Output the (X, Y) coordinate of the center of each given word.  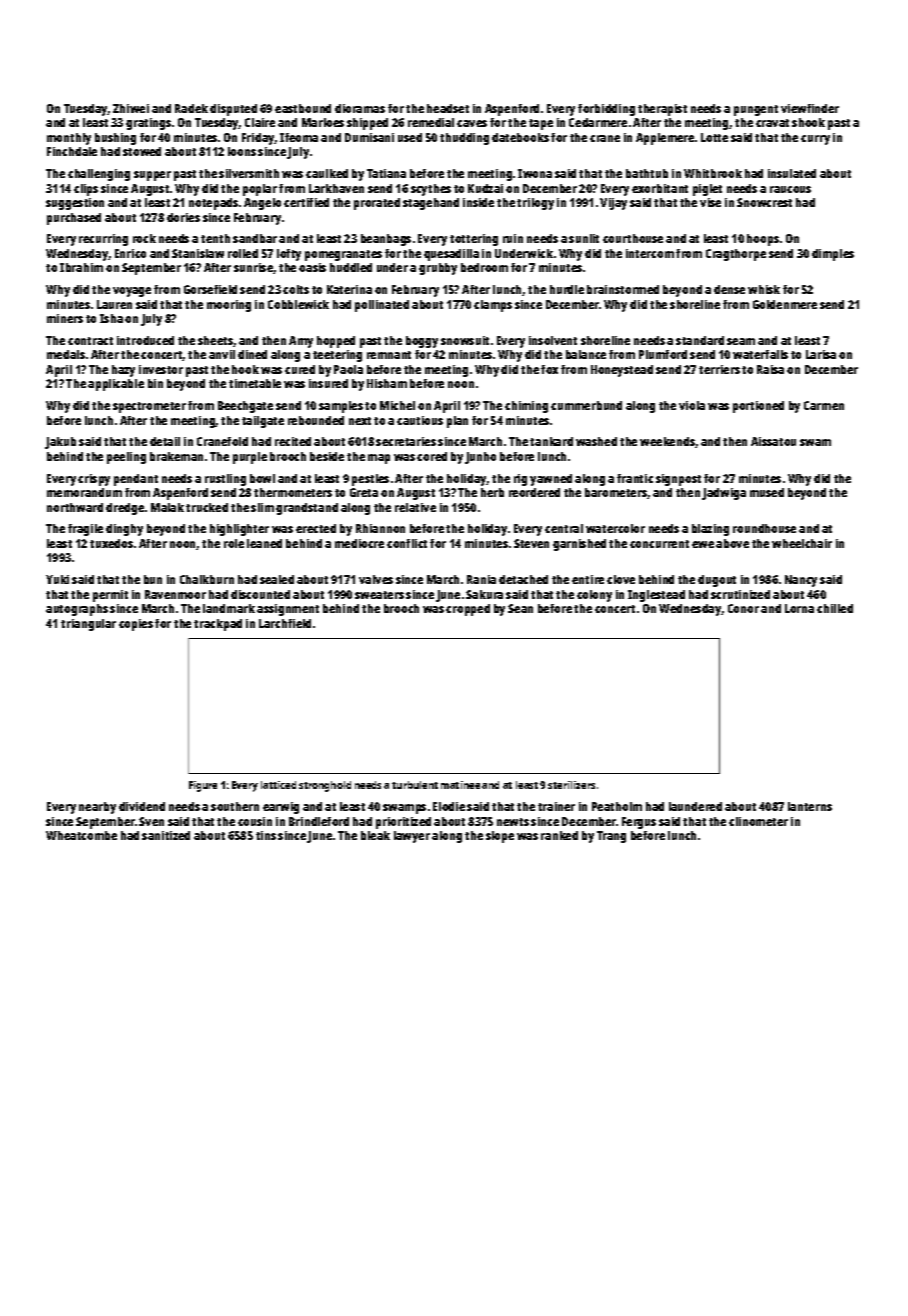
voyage (132, 292)
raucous (790, 189)
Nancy (801, 581)
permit (110, 596)
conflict (407, 543)
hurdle (567, 289)
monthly (69, 139)
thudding (464, 139)
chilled (835, 608)
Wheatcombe (81, 835)
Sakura (484, 594)
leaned (264, 543)
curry (815, 140)
